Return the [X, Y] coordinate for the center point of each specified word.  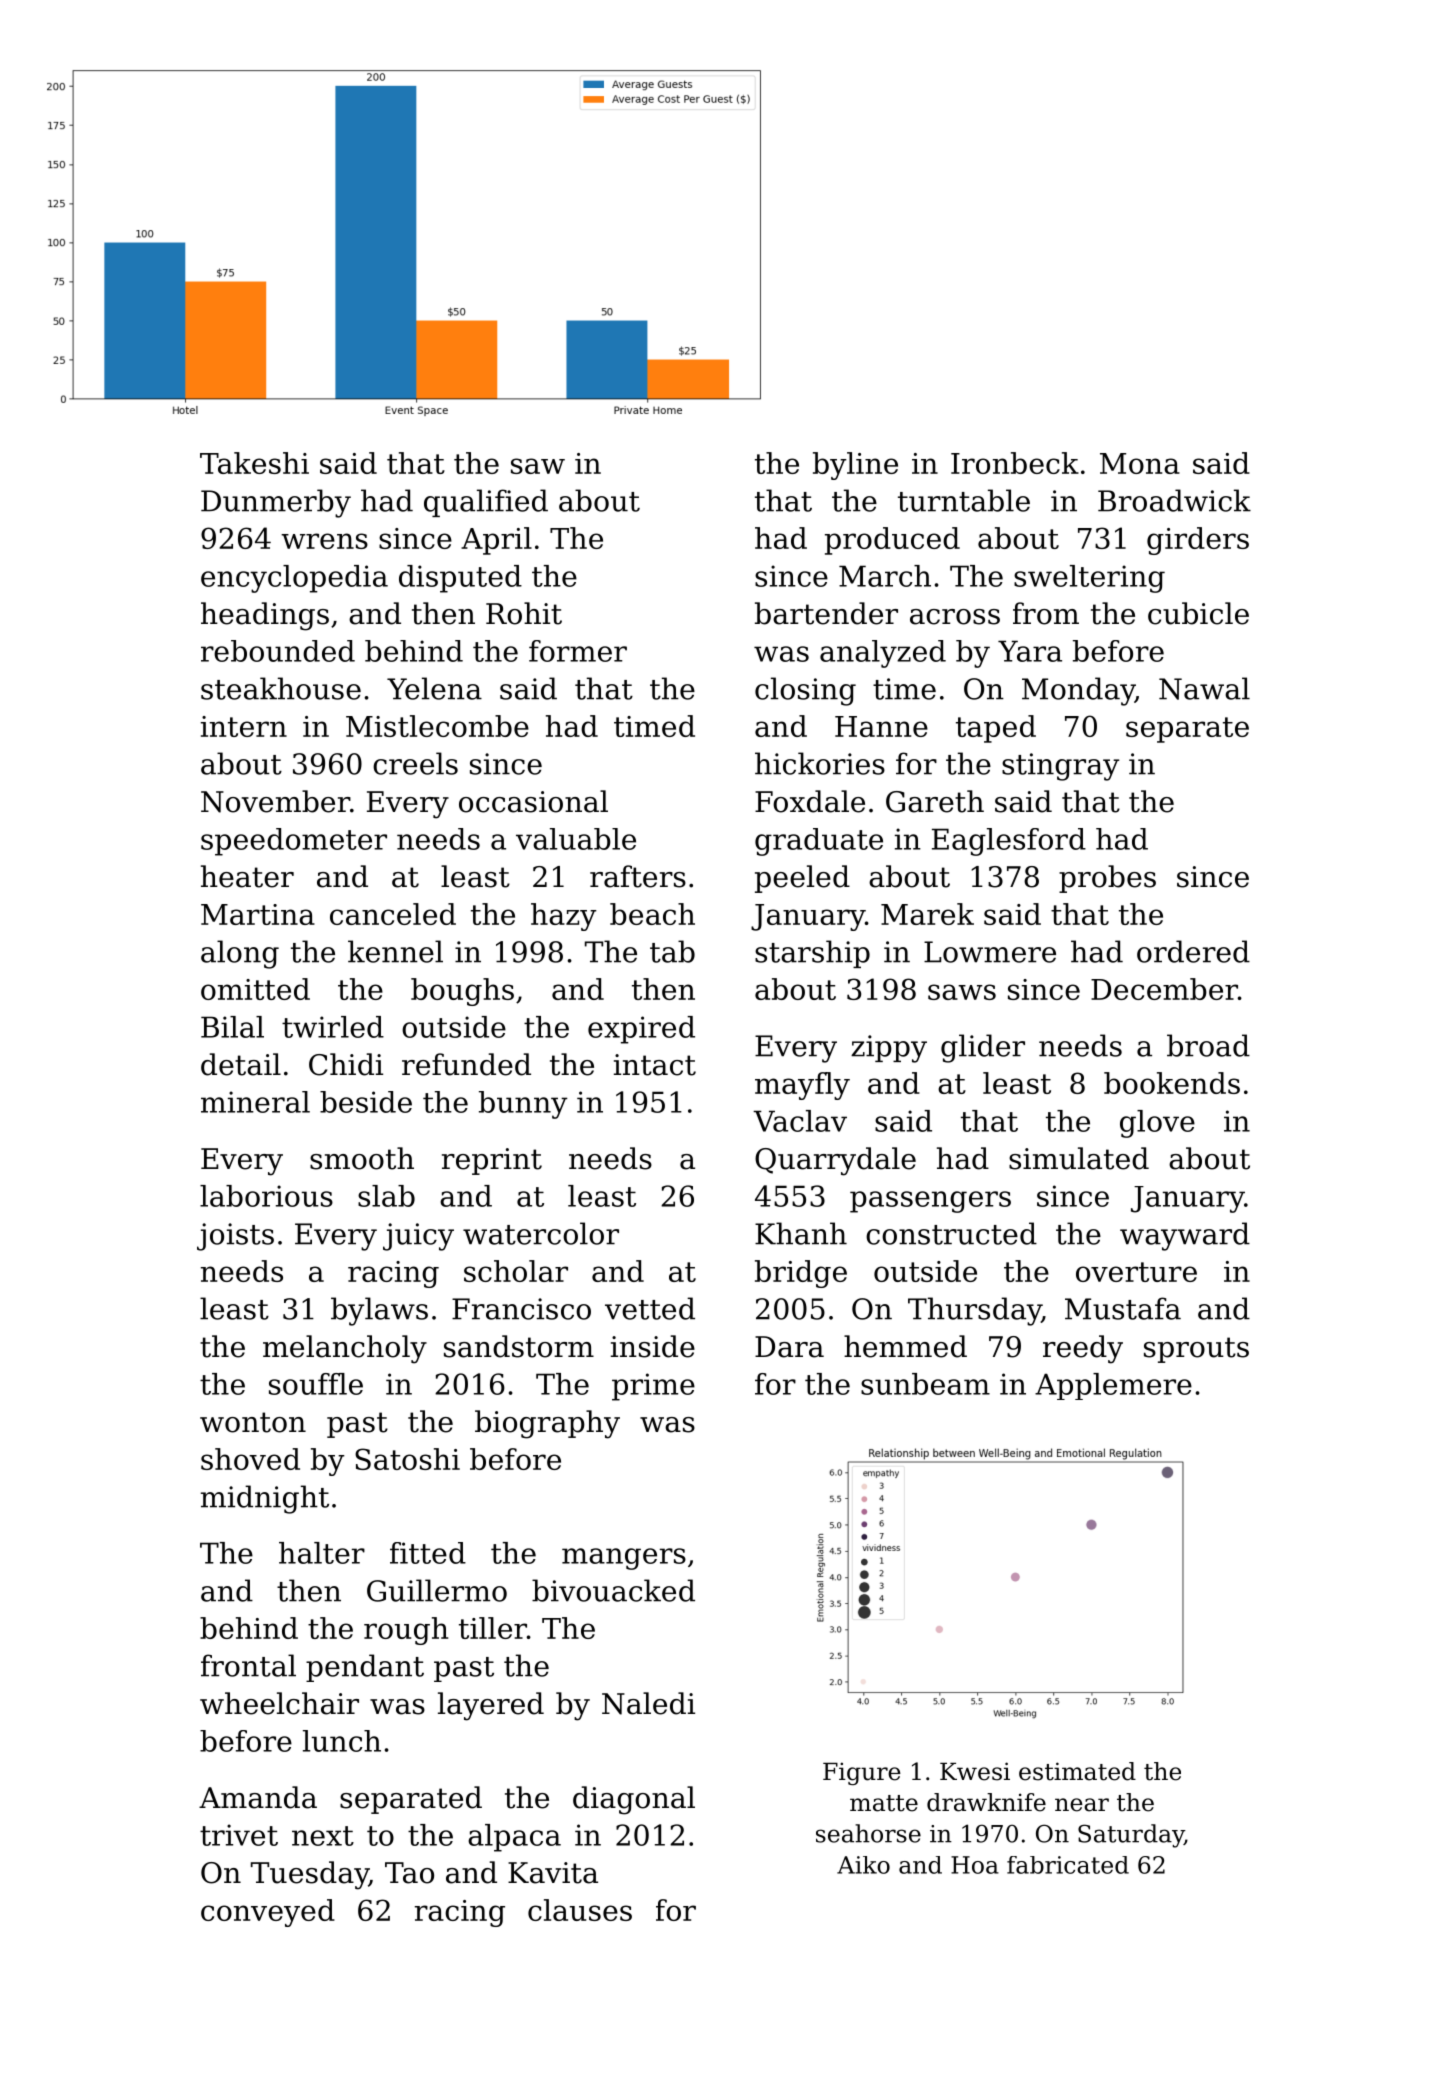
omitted [255, 989]
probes [1107, 879]
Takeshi [254, 463]
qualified [486, 503]
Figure [862, 1773]
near [1082, 1805]
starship [812, 954]
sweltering [1089, 579]
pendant [365, 1668]
